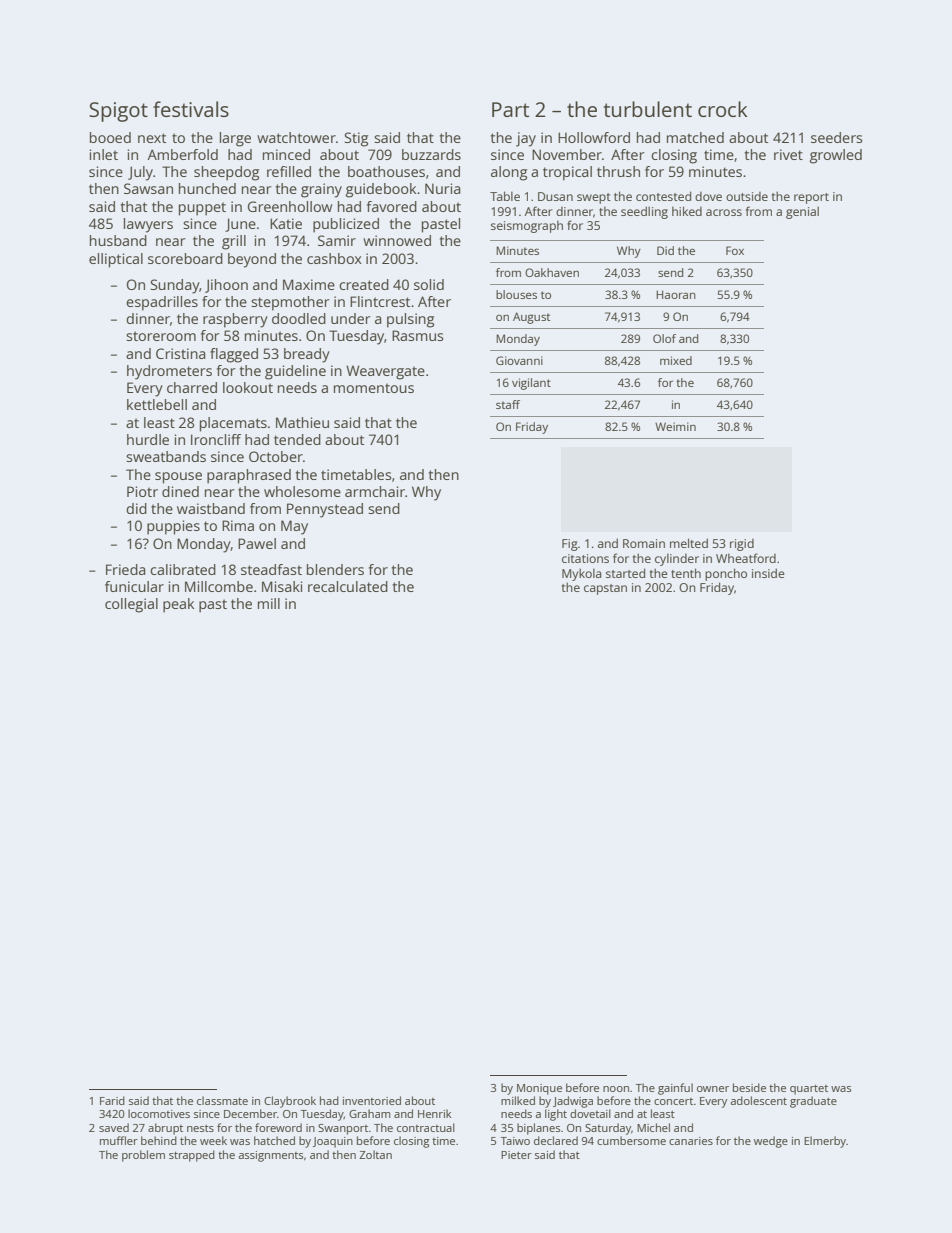 The width and height of the screenshot is (952, 1233). I want to click on capstan, so click(605, 589).
